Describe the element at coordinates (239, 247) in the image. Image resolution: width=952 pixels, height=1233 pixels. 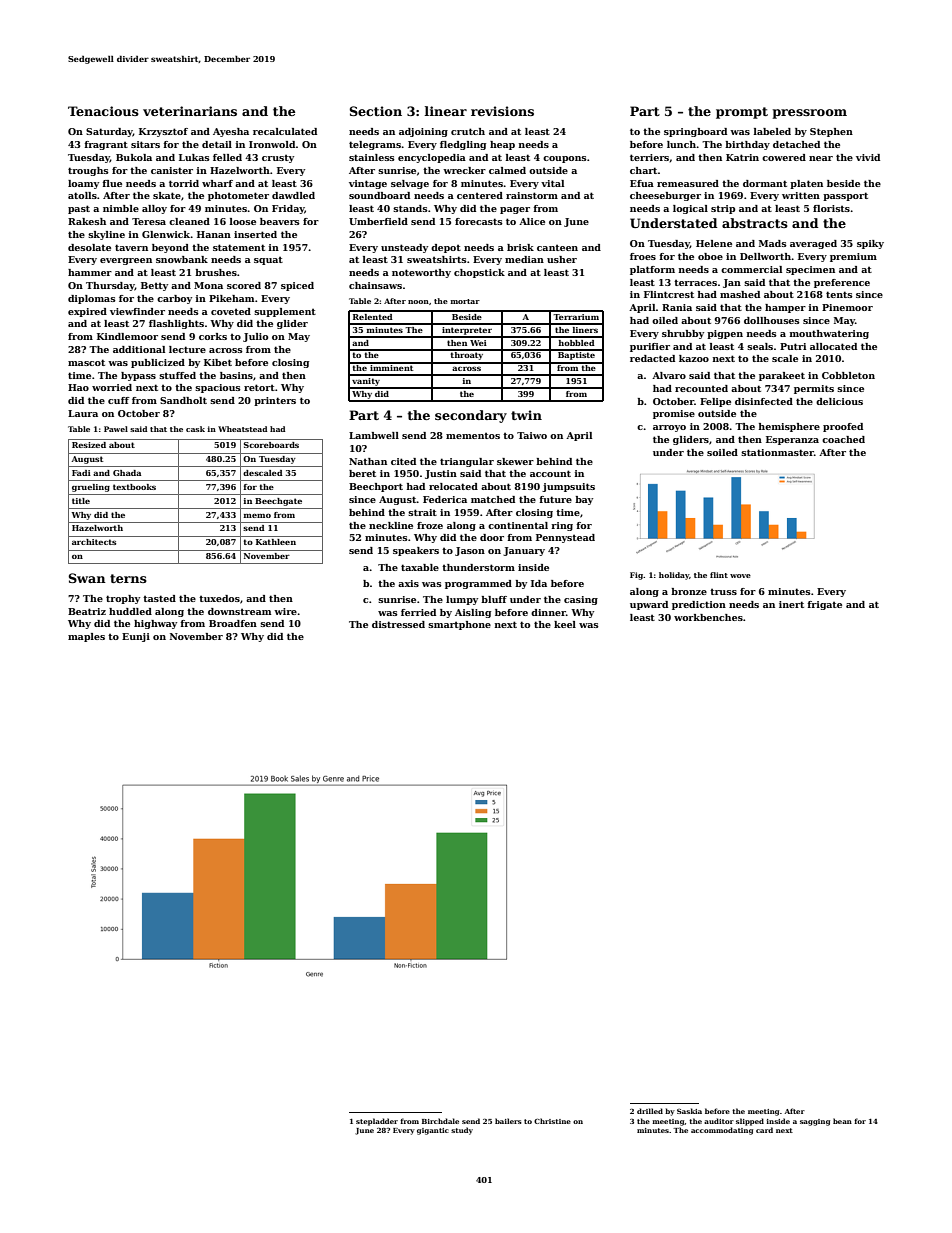
I see `statement` at that location.
